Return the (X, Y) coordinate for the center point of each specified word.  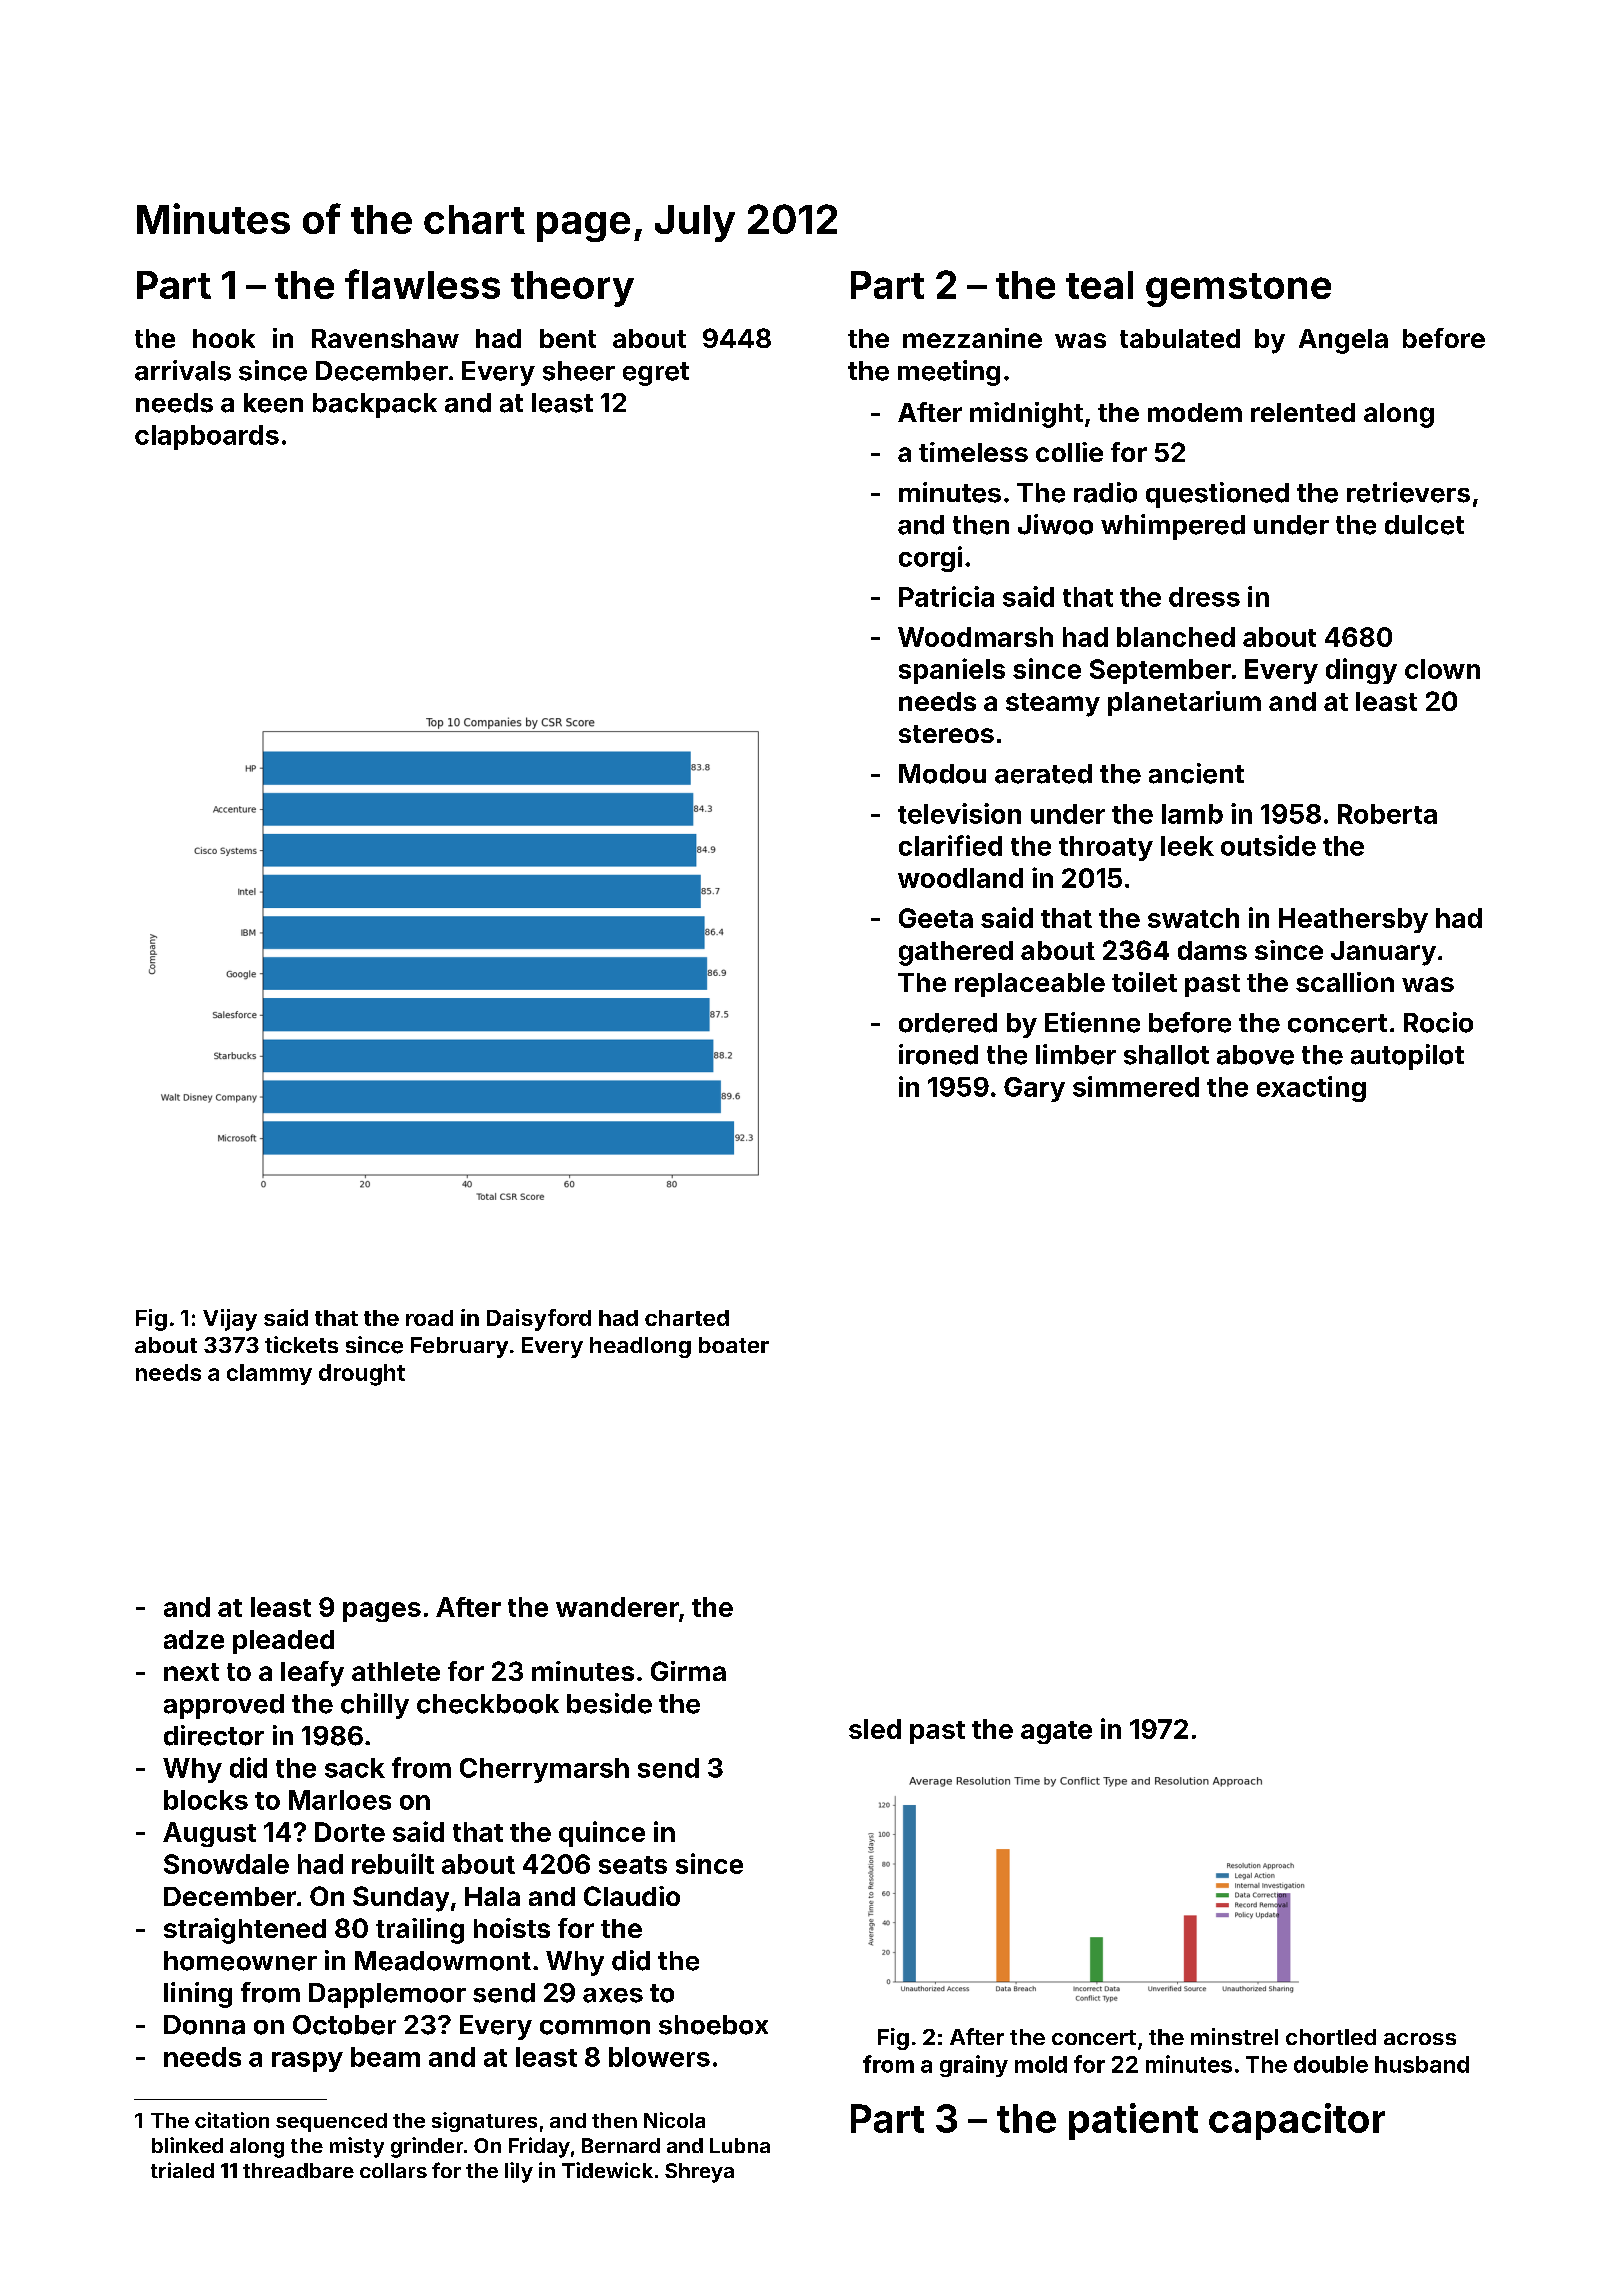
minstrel (1234, 2036)
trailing (420, 1931)
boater (734, 1345)
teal (1099, 285)
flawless (422, 284)
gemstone (1238, 290)
